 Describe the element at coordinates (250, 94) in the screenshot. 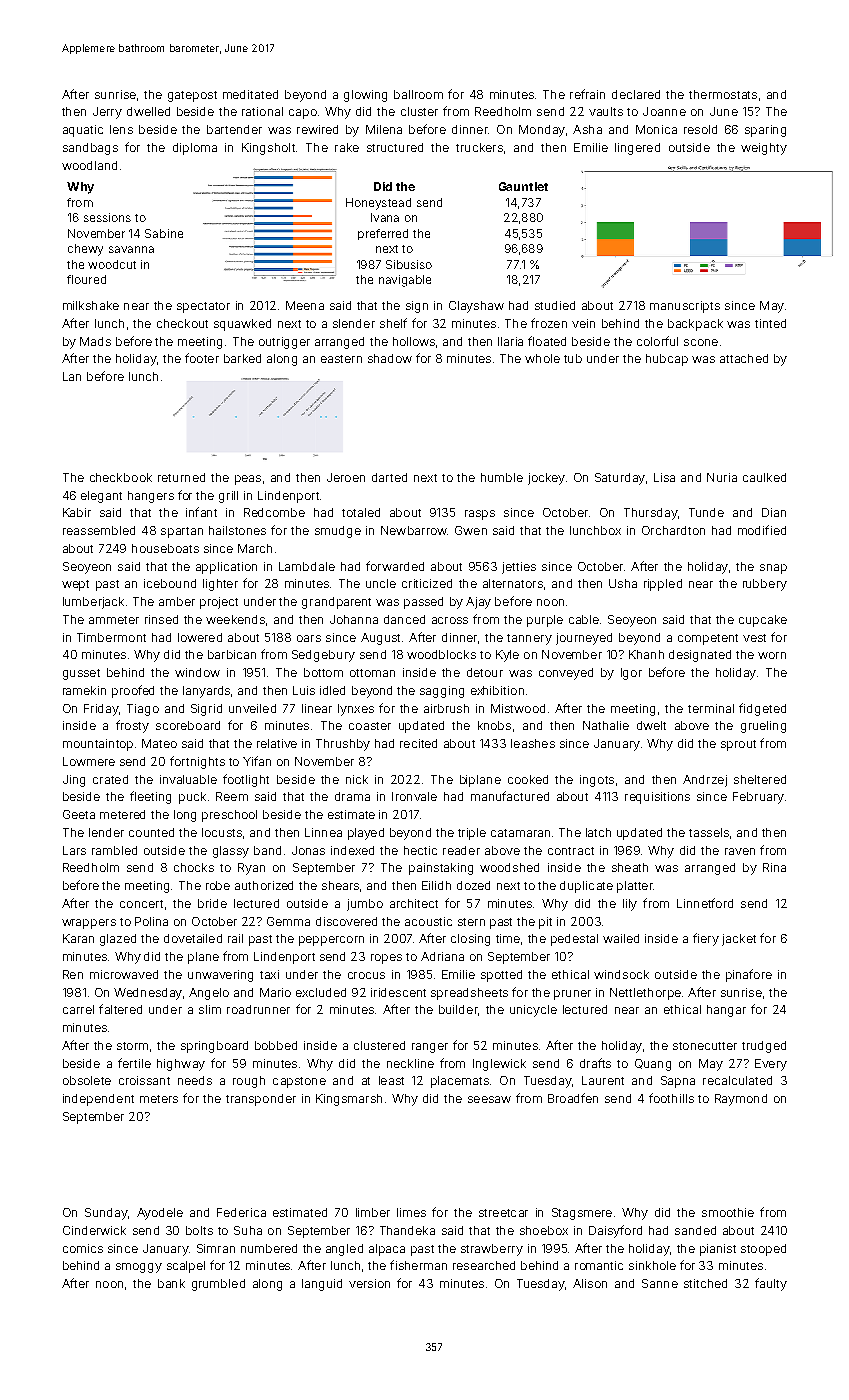

I see `meditated` at that location.
